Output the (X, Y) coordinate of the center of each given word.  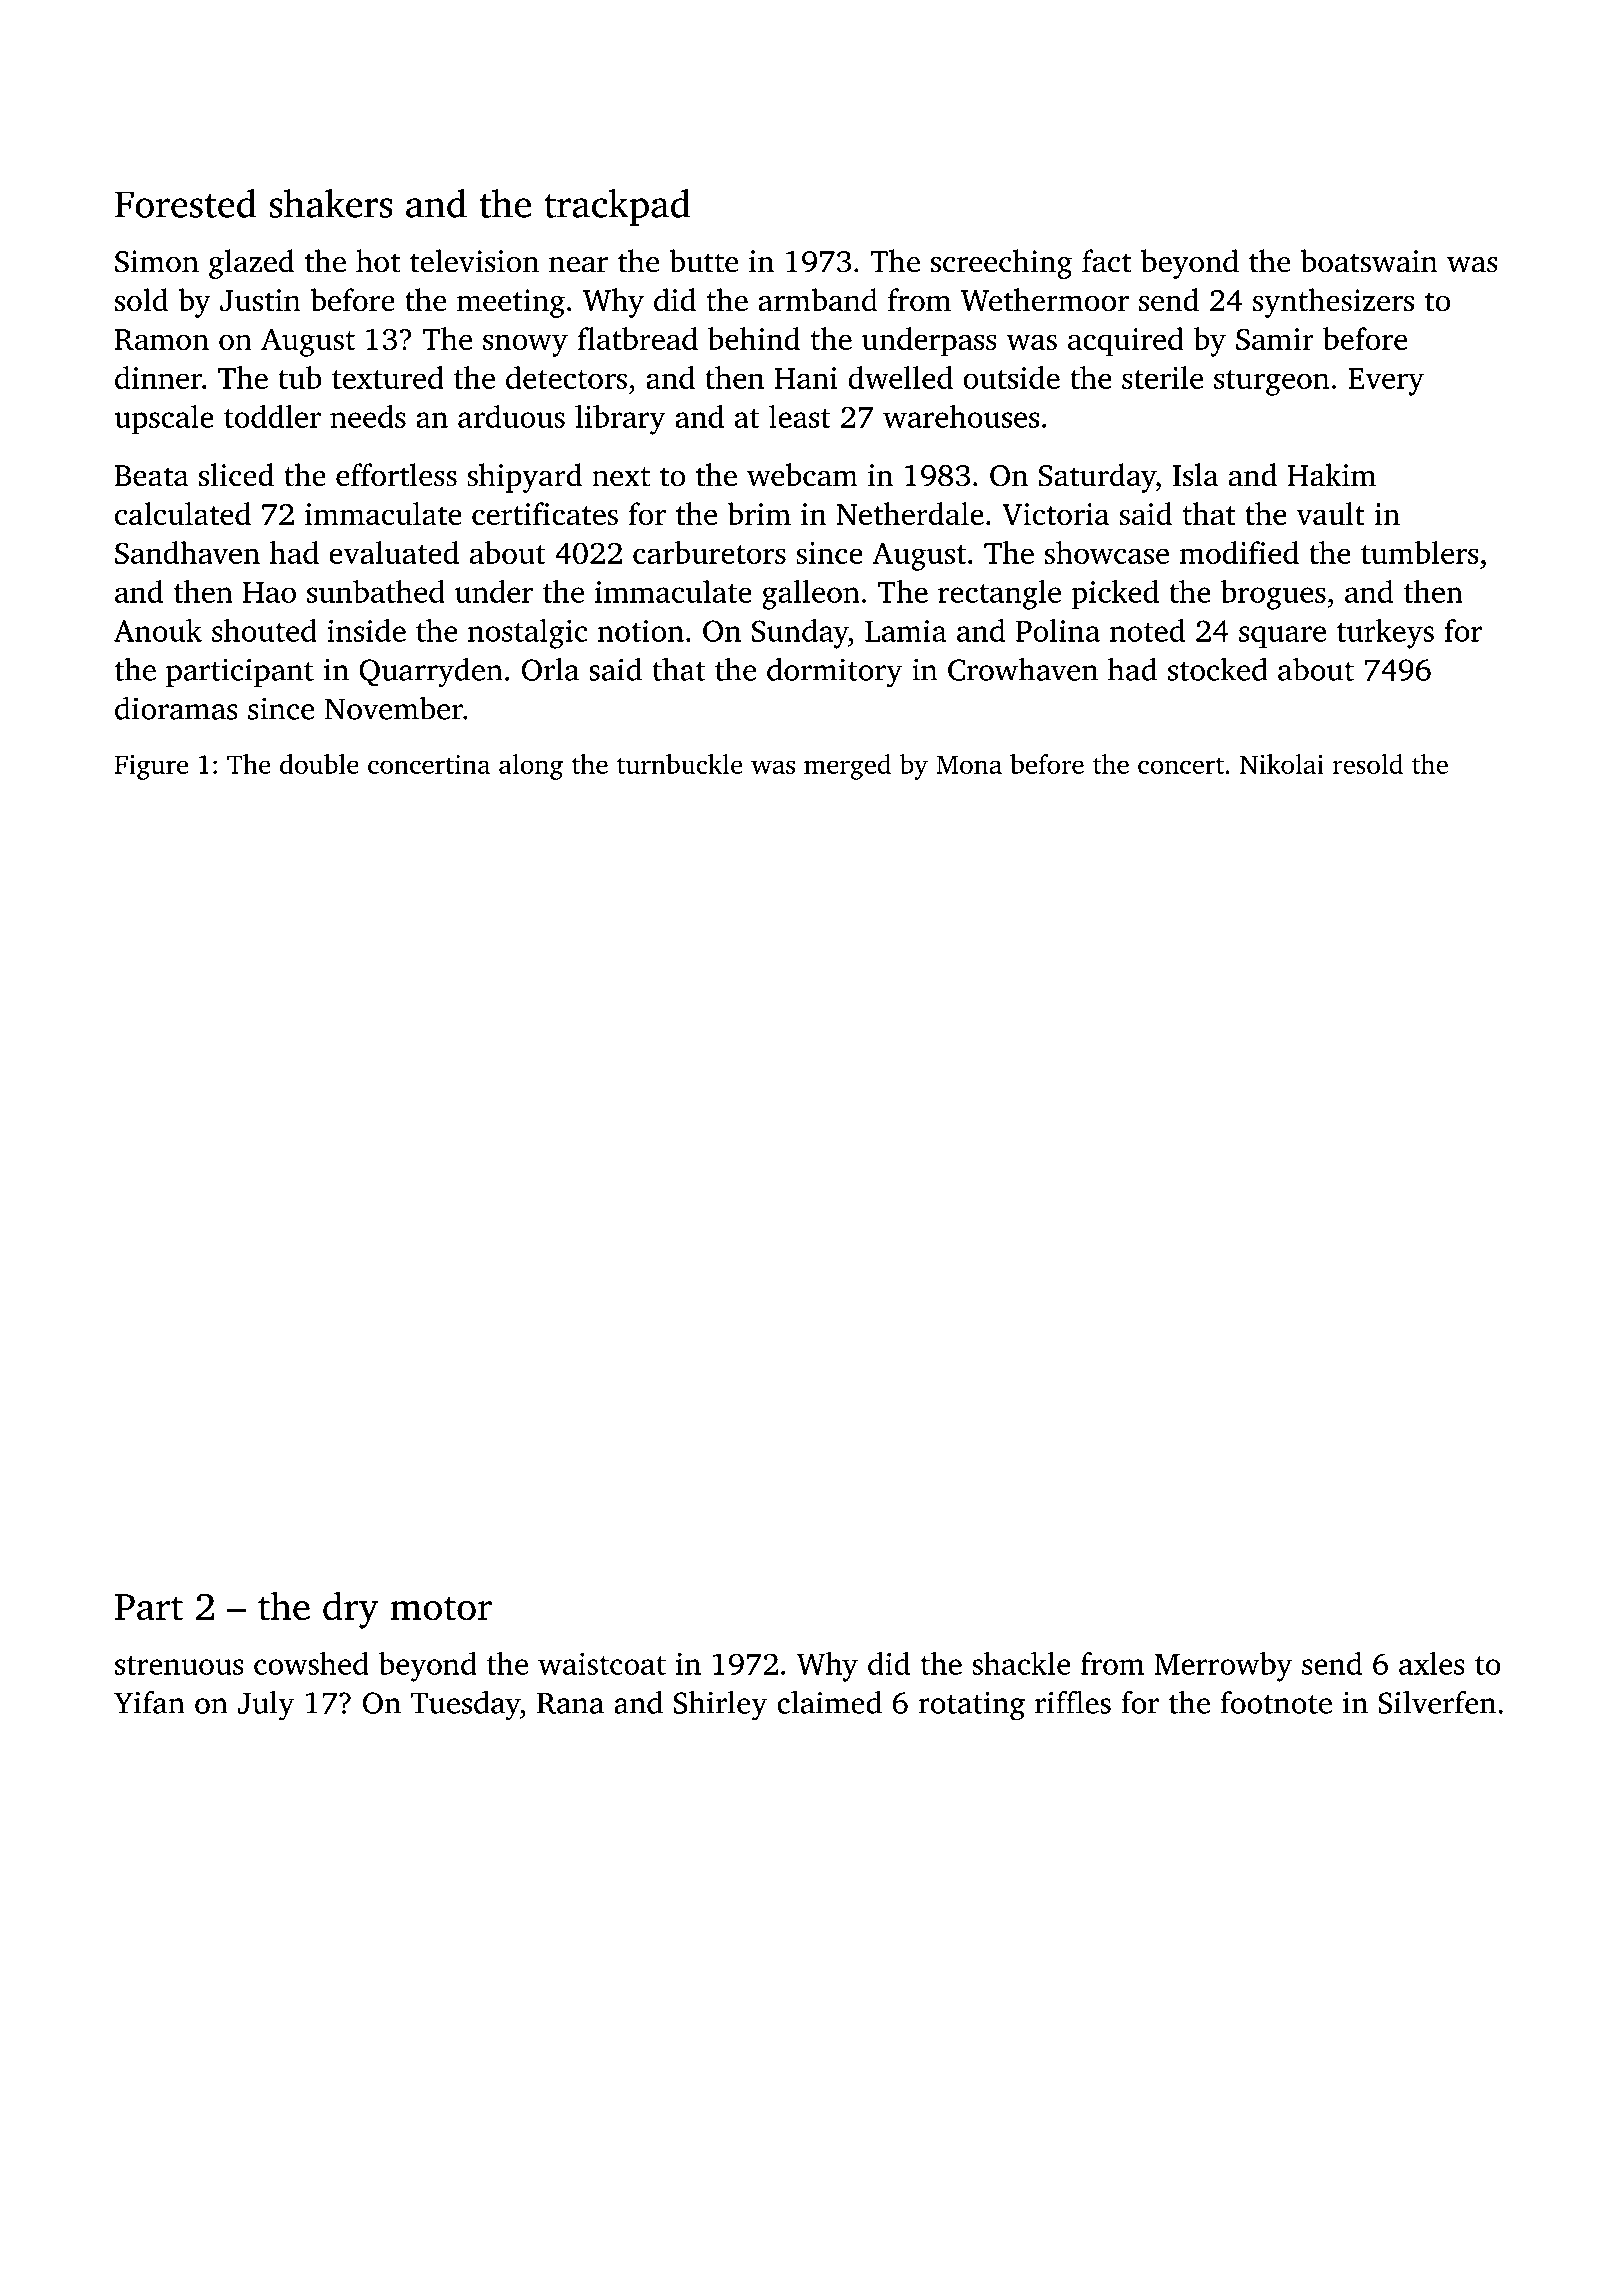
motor (441, 1609)
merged (847, 767)
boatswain (1369, 261)
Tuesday (465, 1706)
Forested (186, 203)
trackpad (617, 207)
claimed (829, 1702)
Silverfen (1437, 1702)
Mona (969, 765)
